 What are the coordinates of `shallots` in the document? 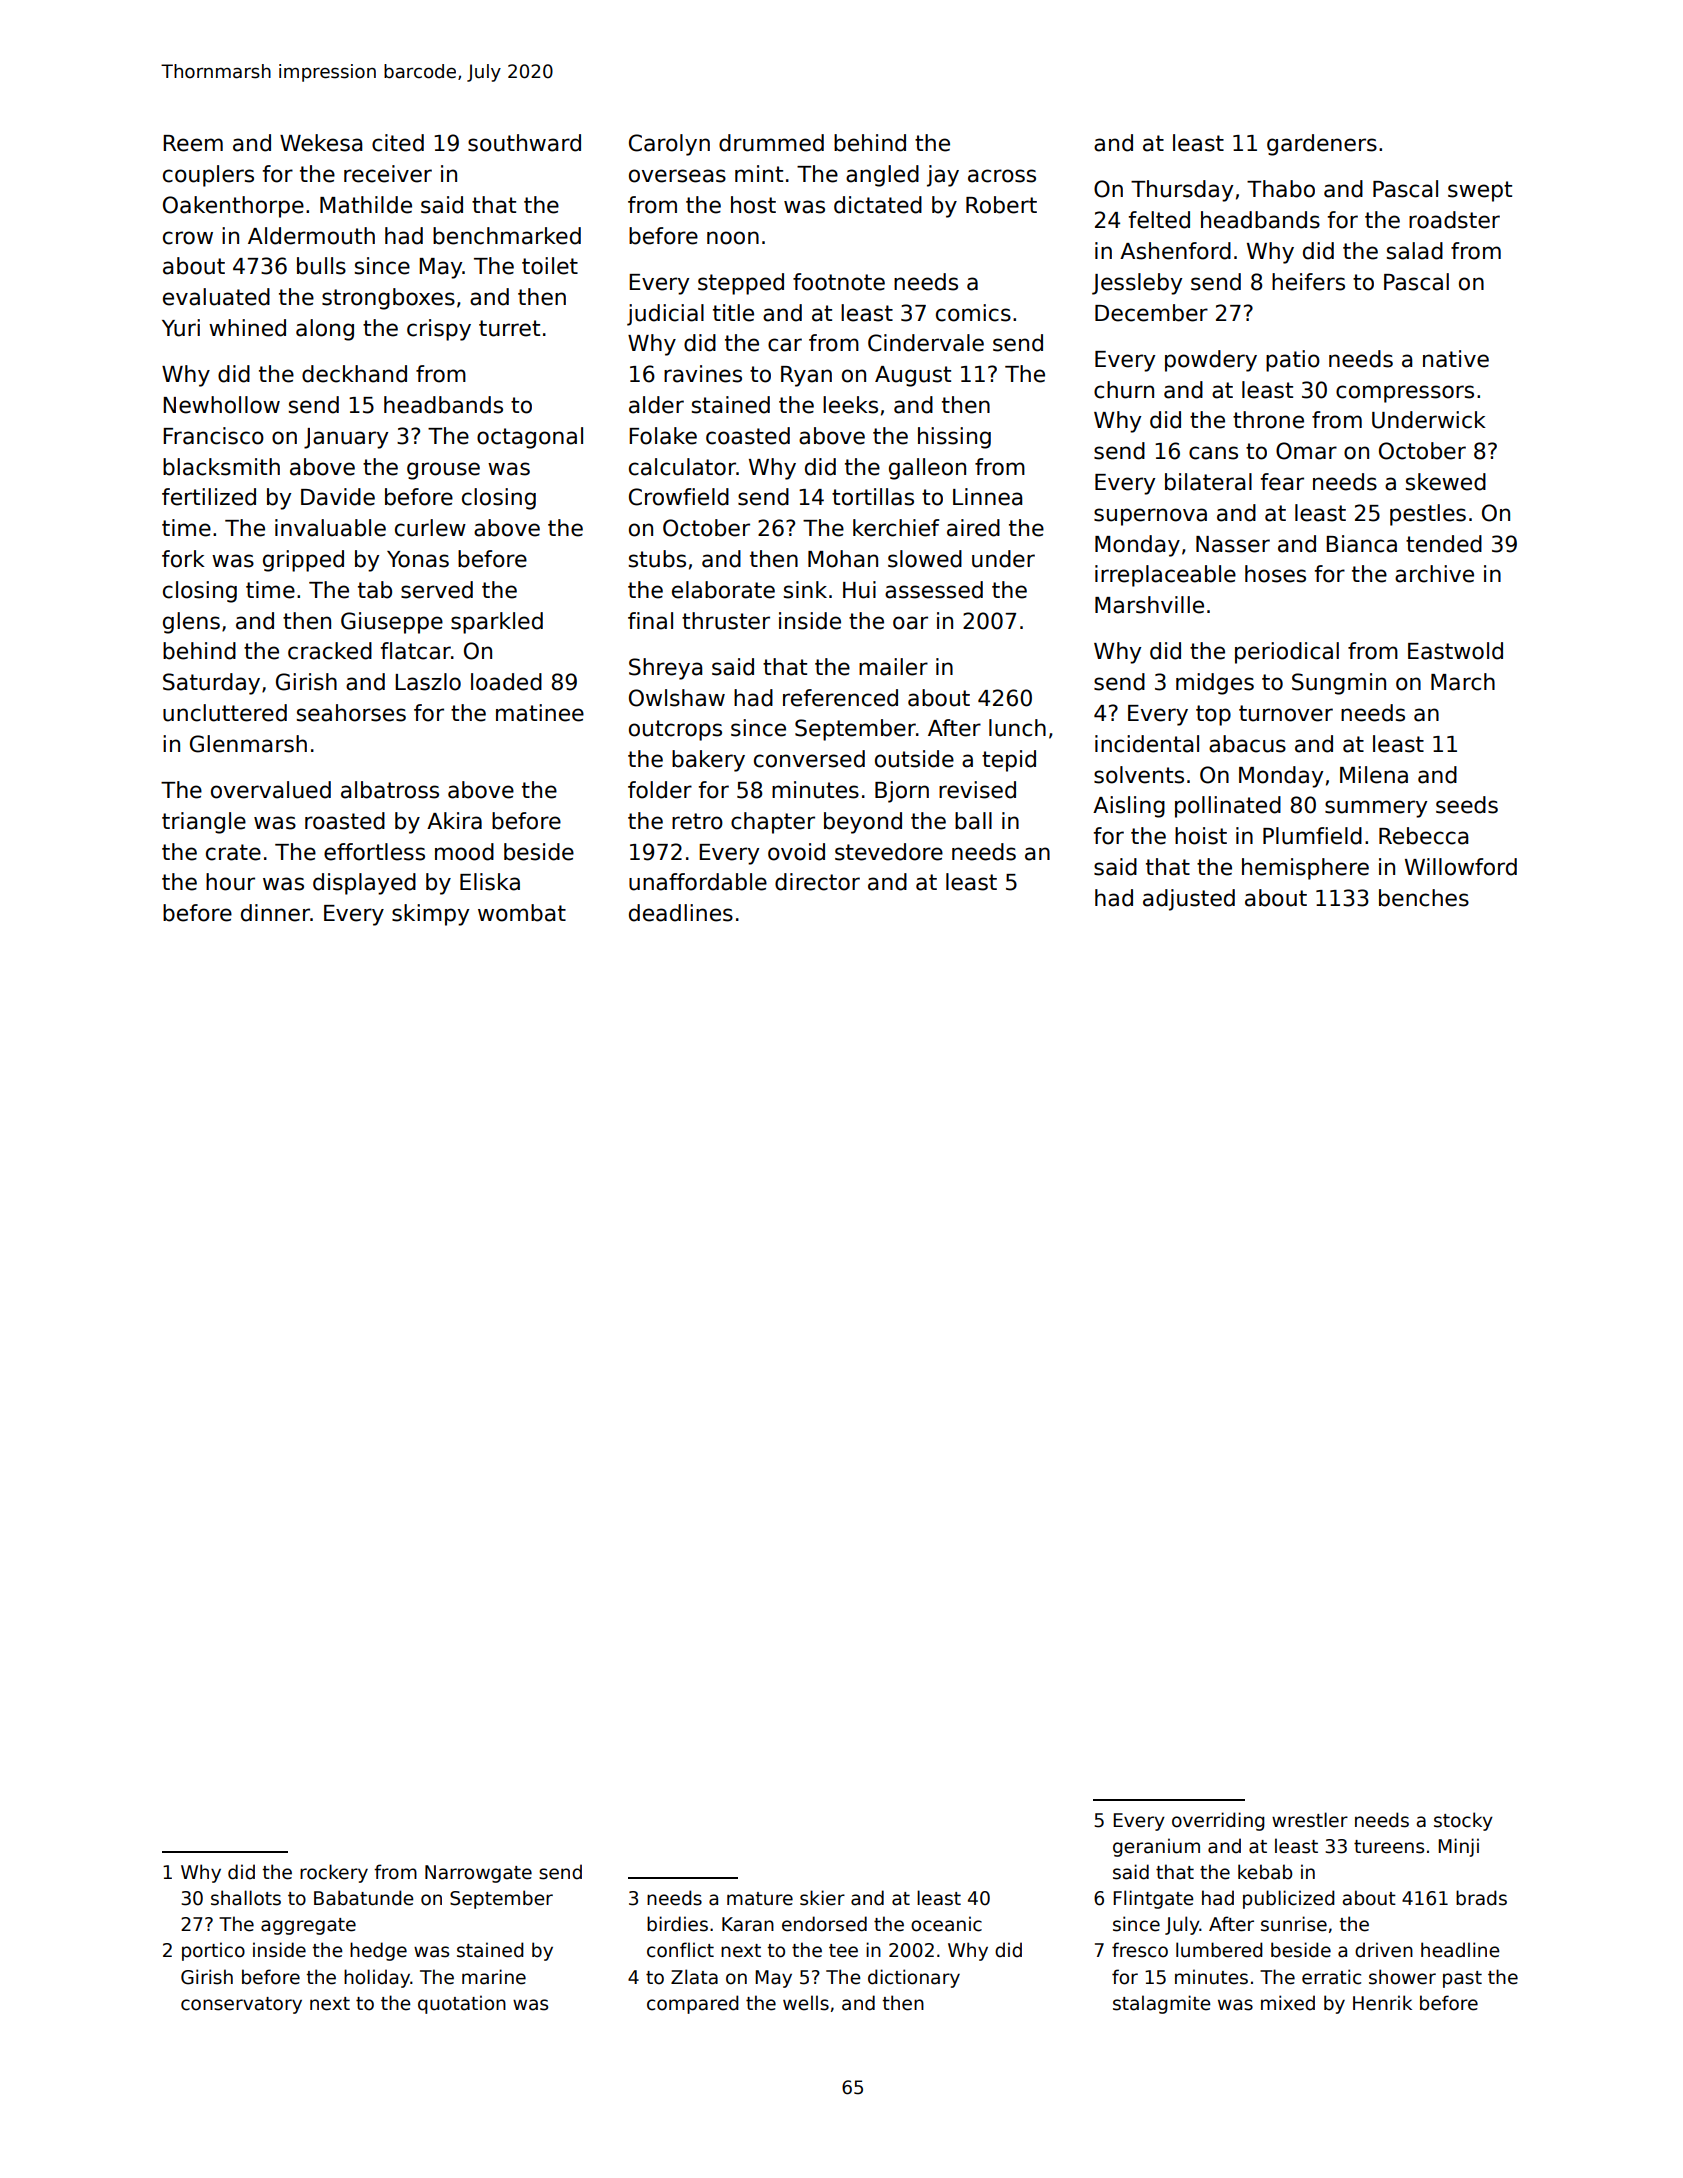 It's located at (246, 1898).
